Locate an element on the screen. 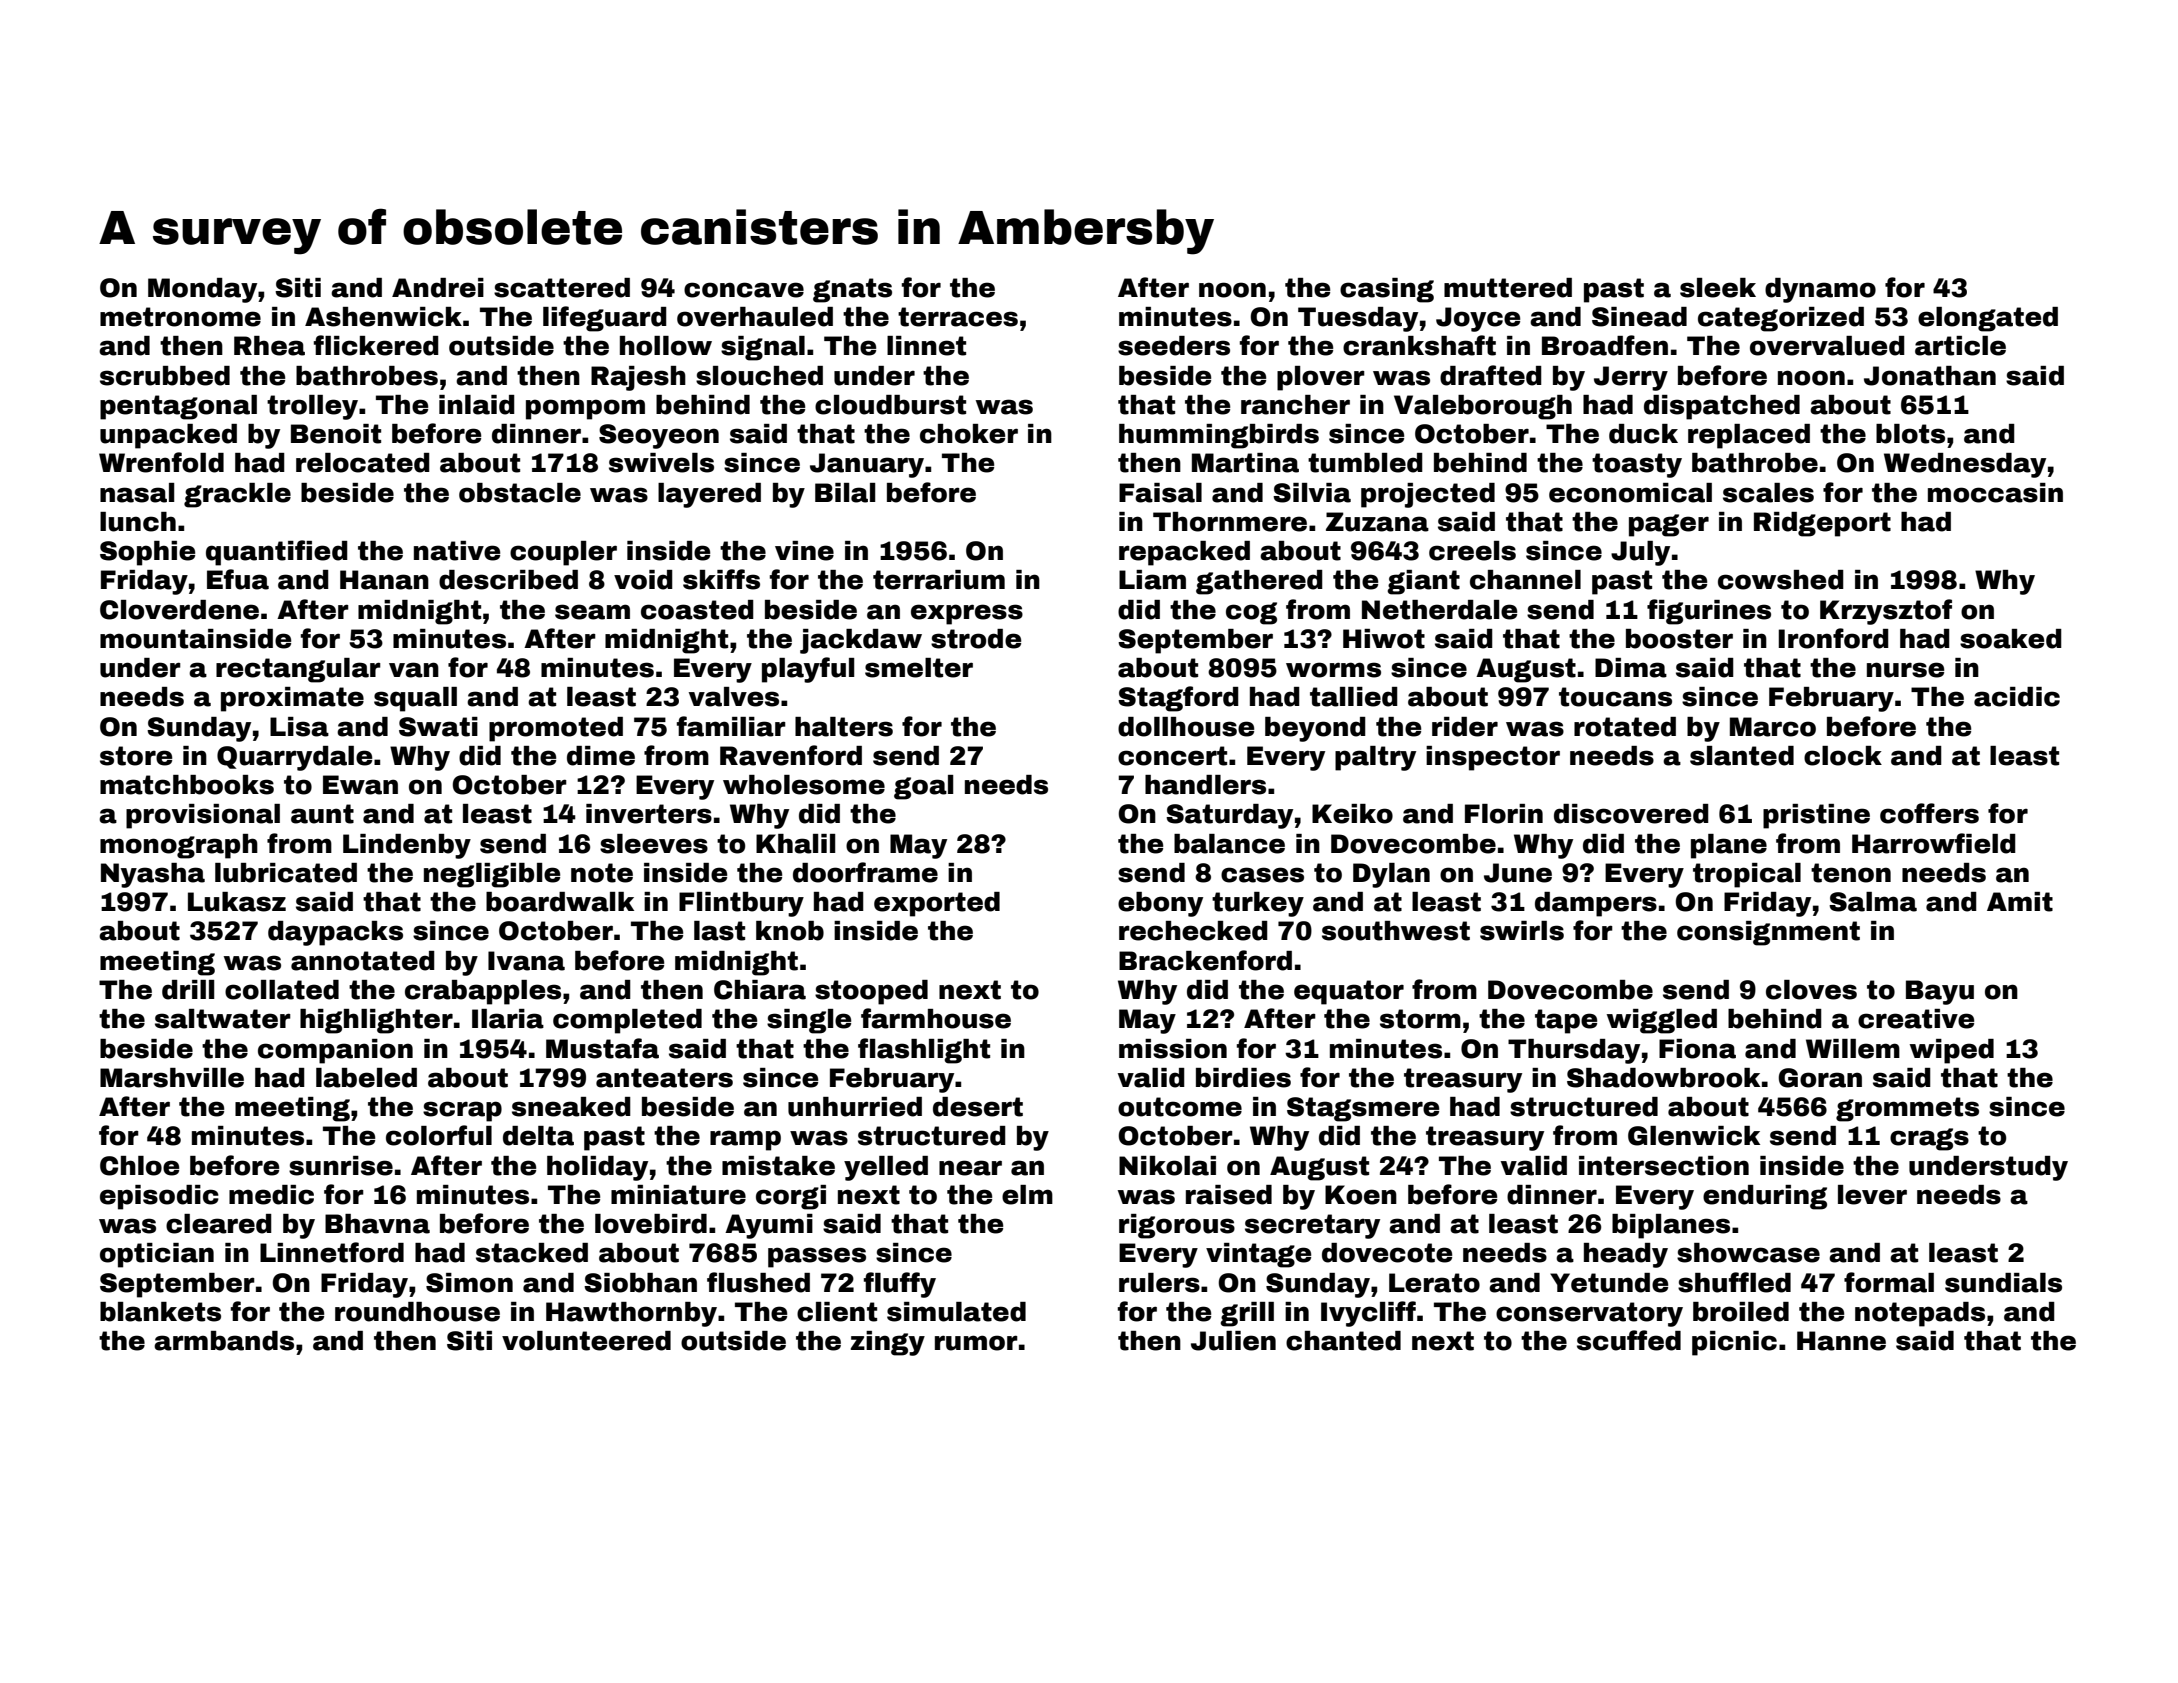 The width and height of the screenshot is (2178, 1683). tallied is located at coordinates (1354, 697).
